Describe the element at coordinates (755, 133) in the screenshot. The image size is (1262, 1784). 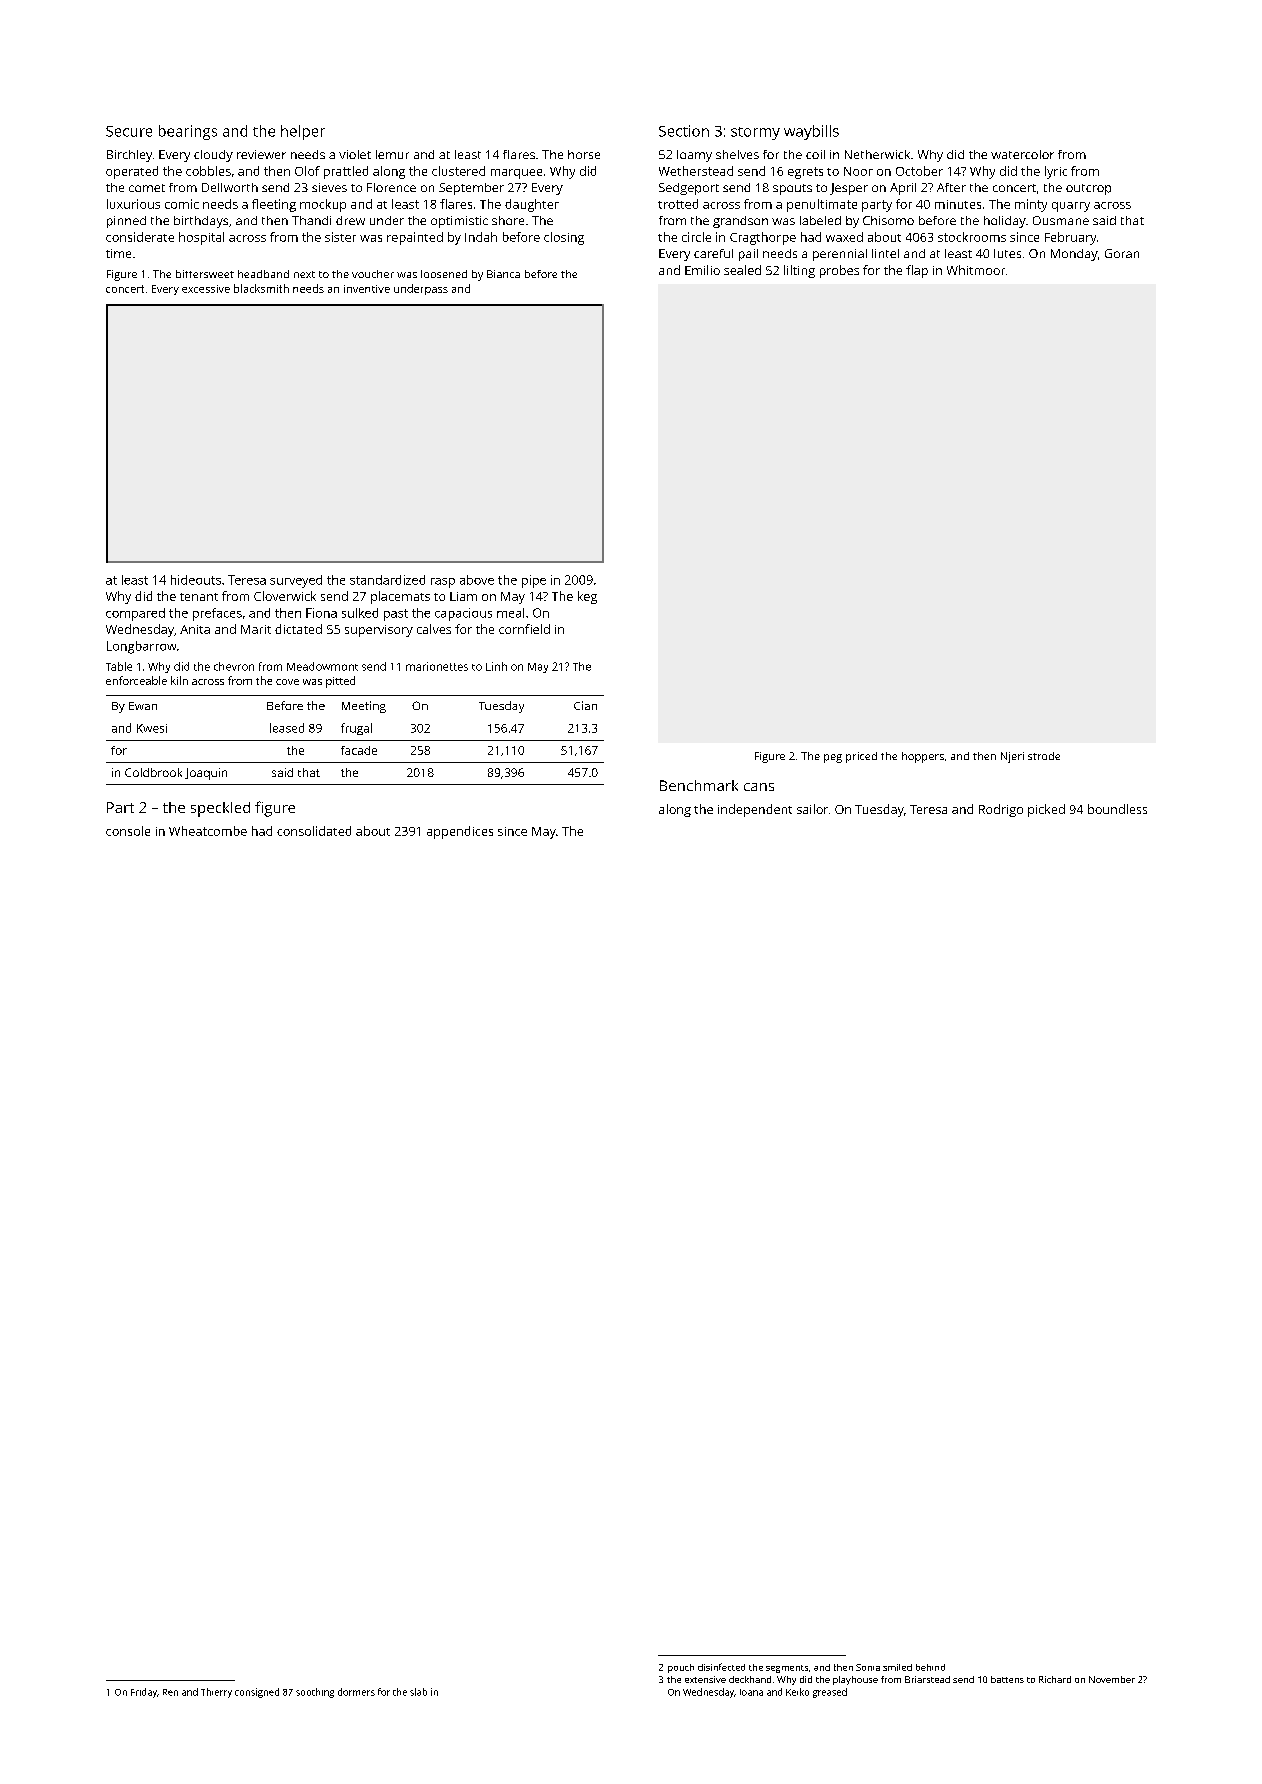
I see `stormy` at that location.
